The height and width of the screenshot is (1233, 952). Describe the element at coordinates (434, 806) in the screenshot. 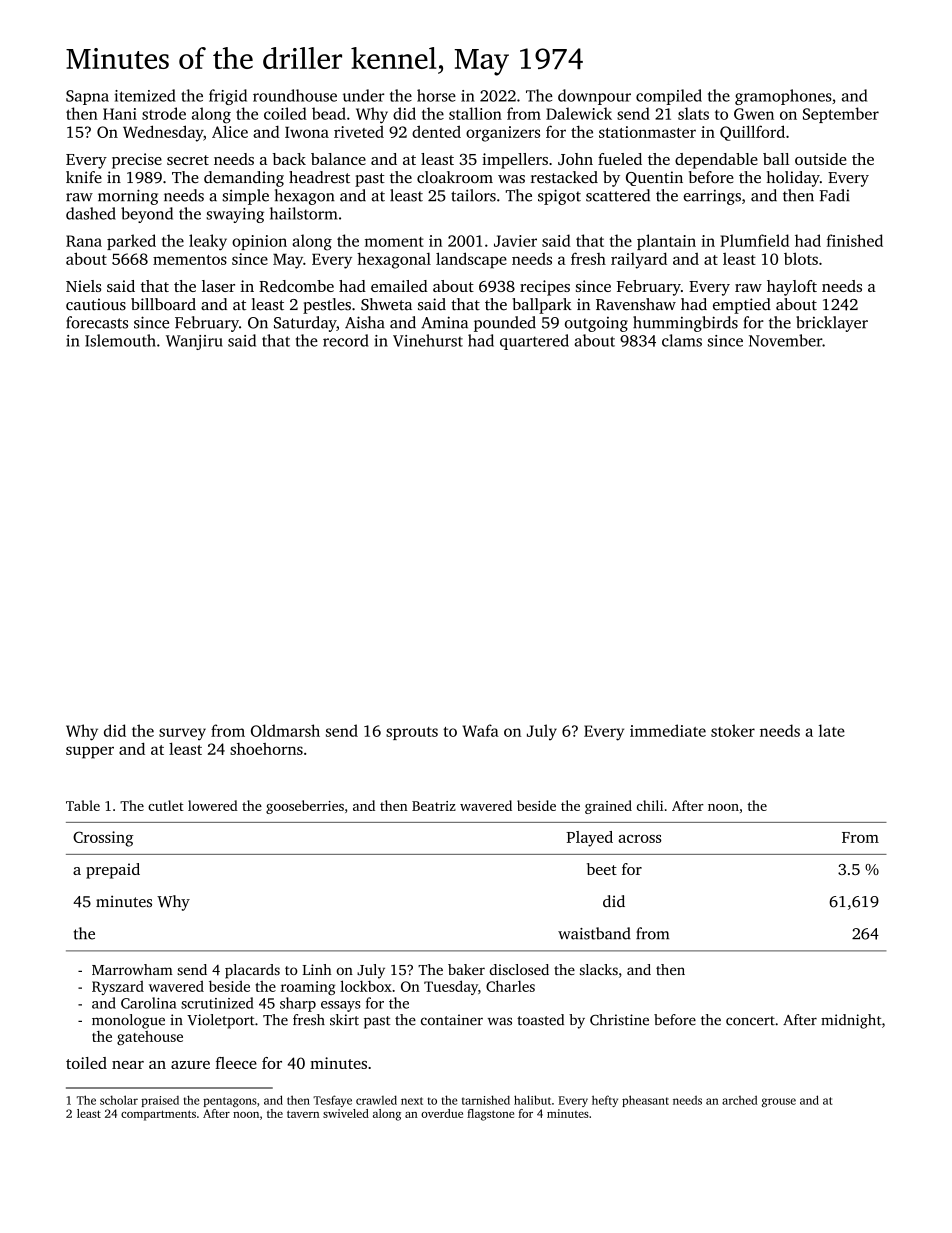

I see `Beatriz` at that location.
